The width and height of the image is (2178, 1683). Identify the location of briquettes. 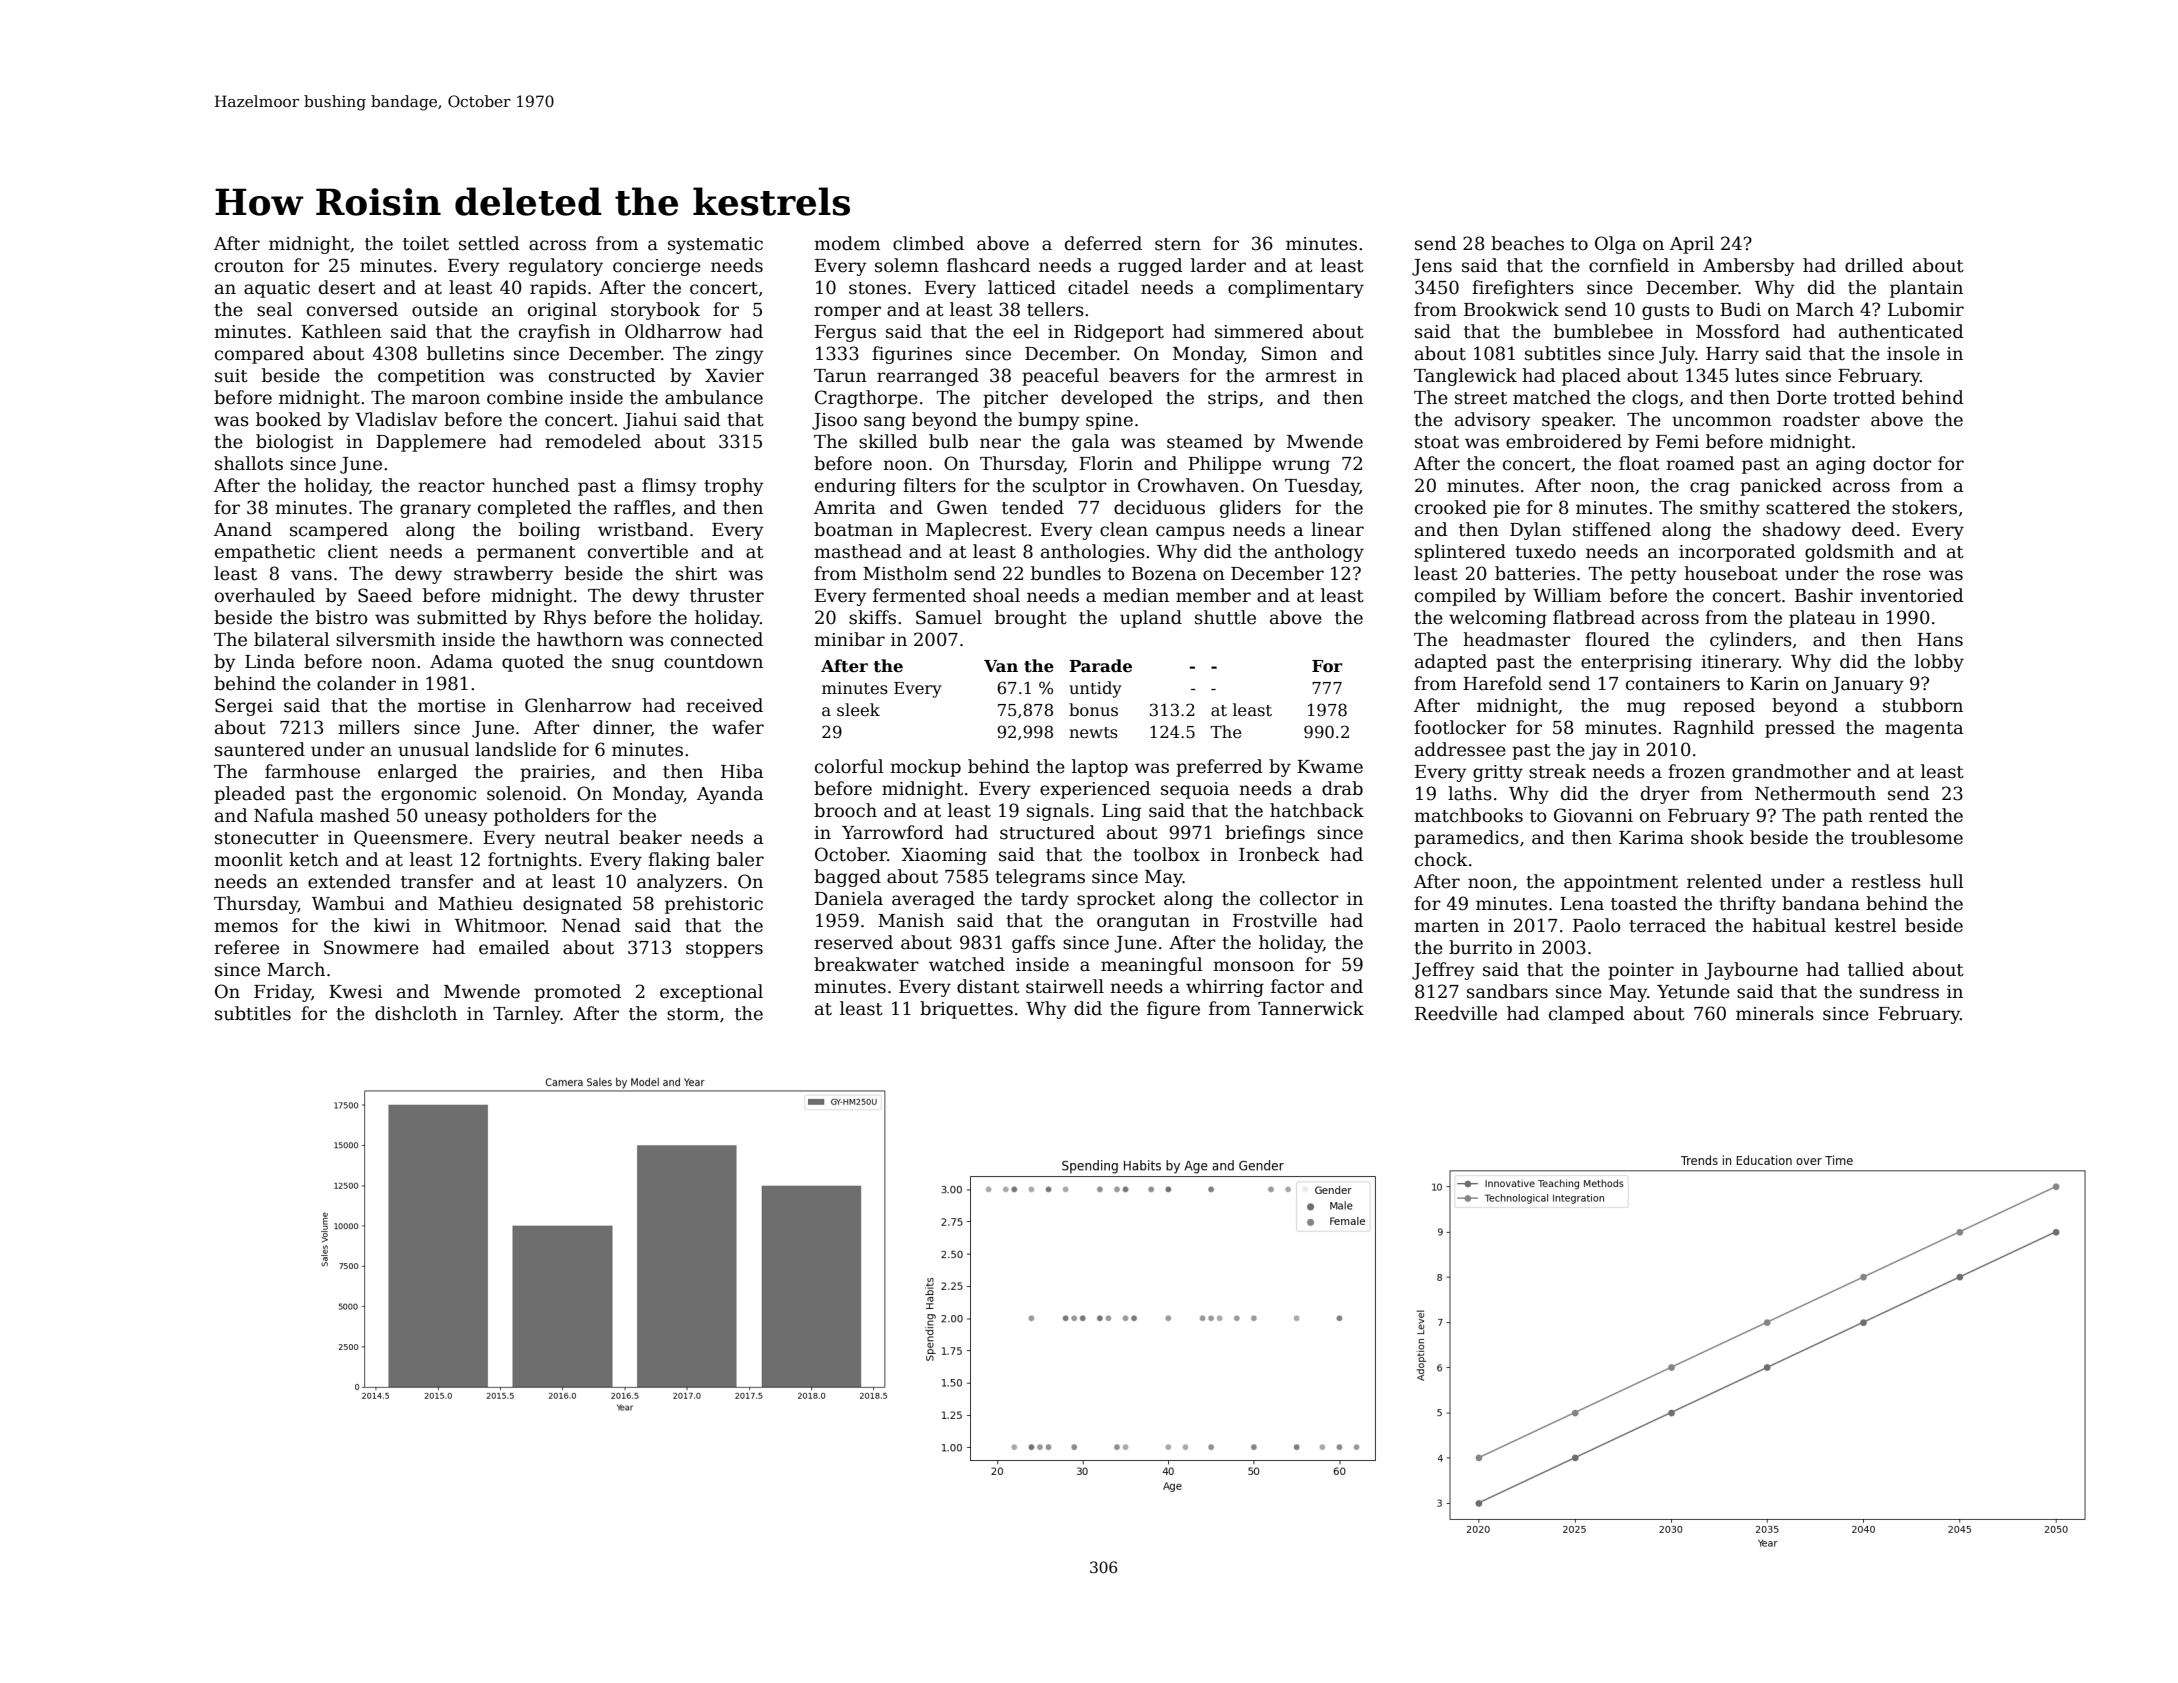
(966, 1010).
